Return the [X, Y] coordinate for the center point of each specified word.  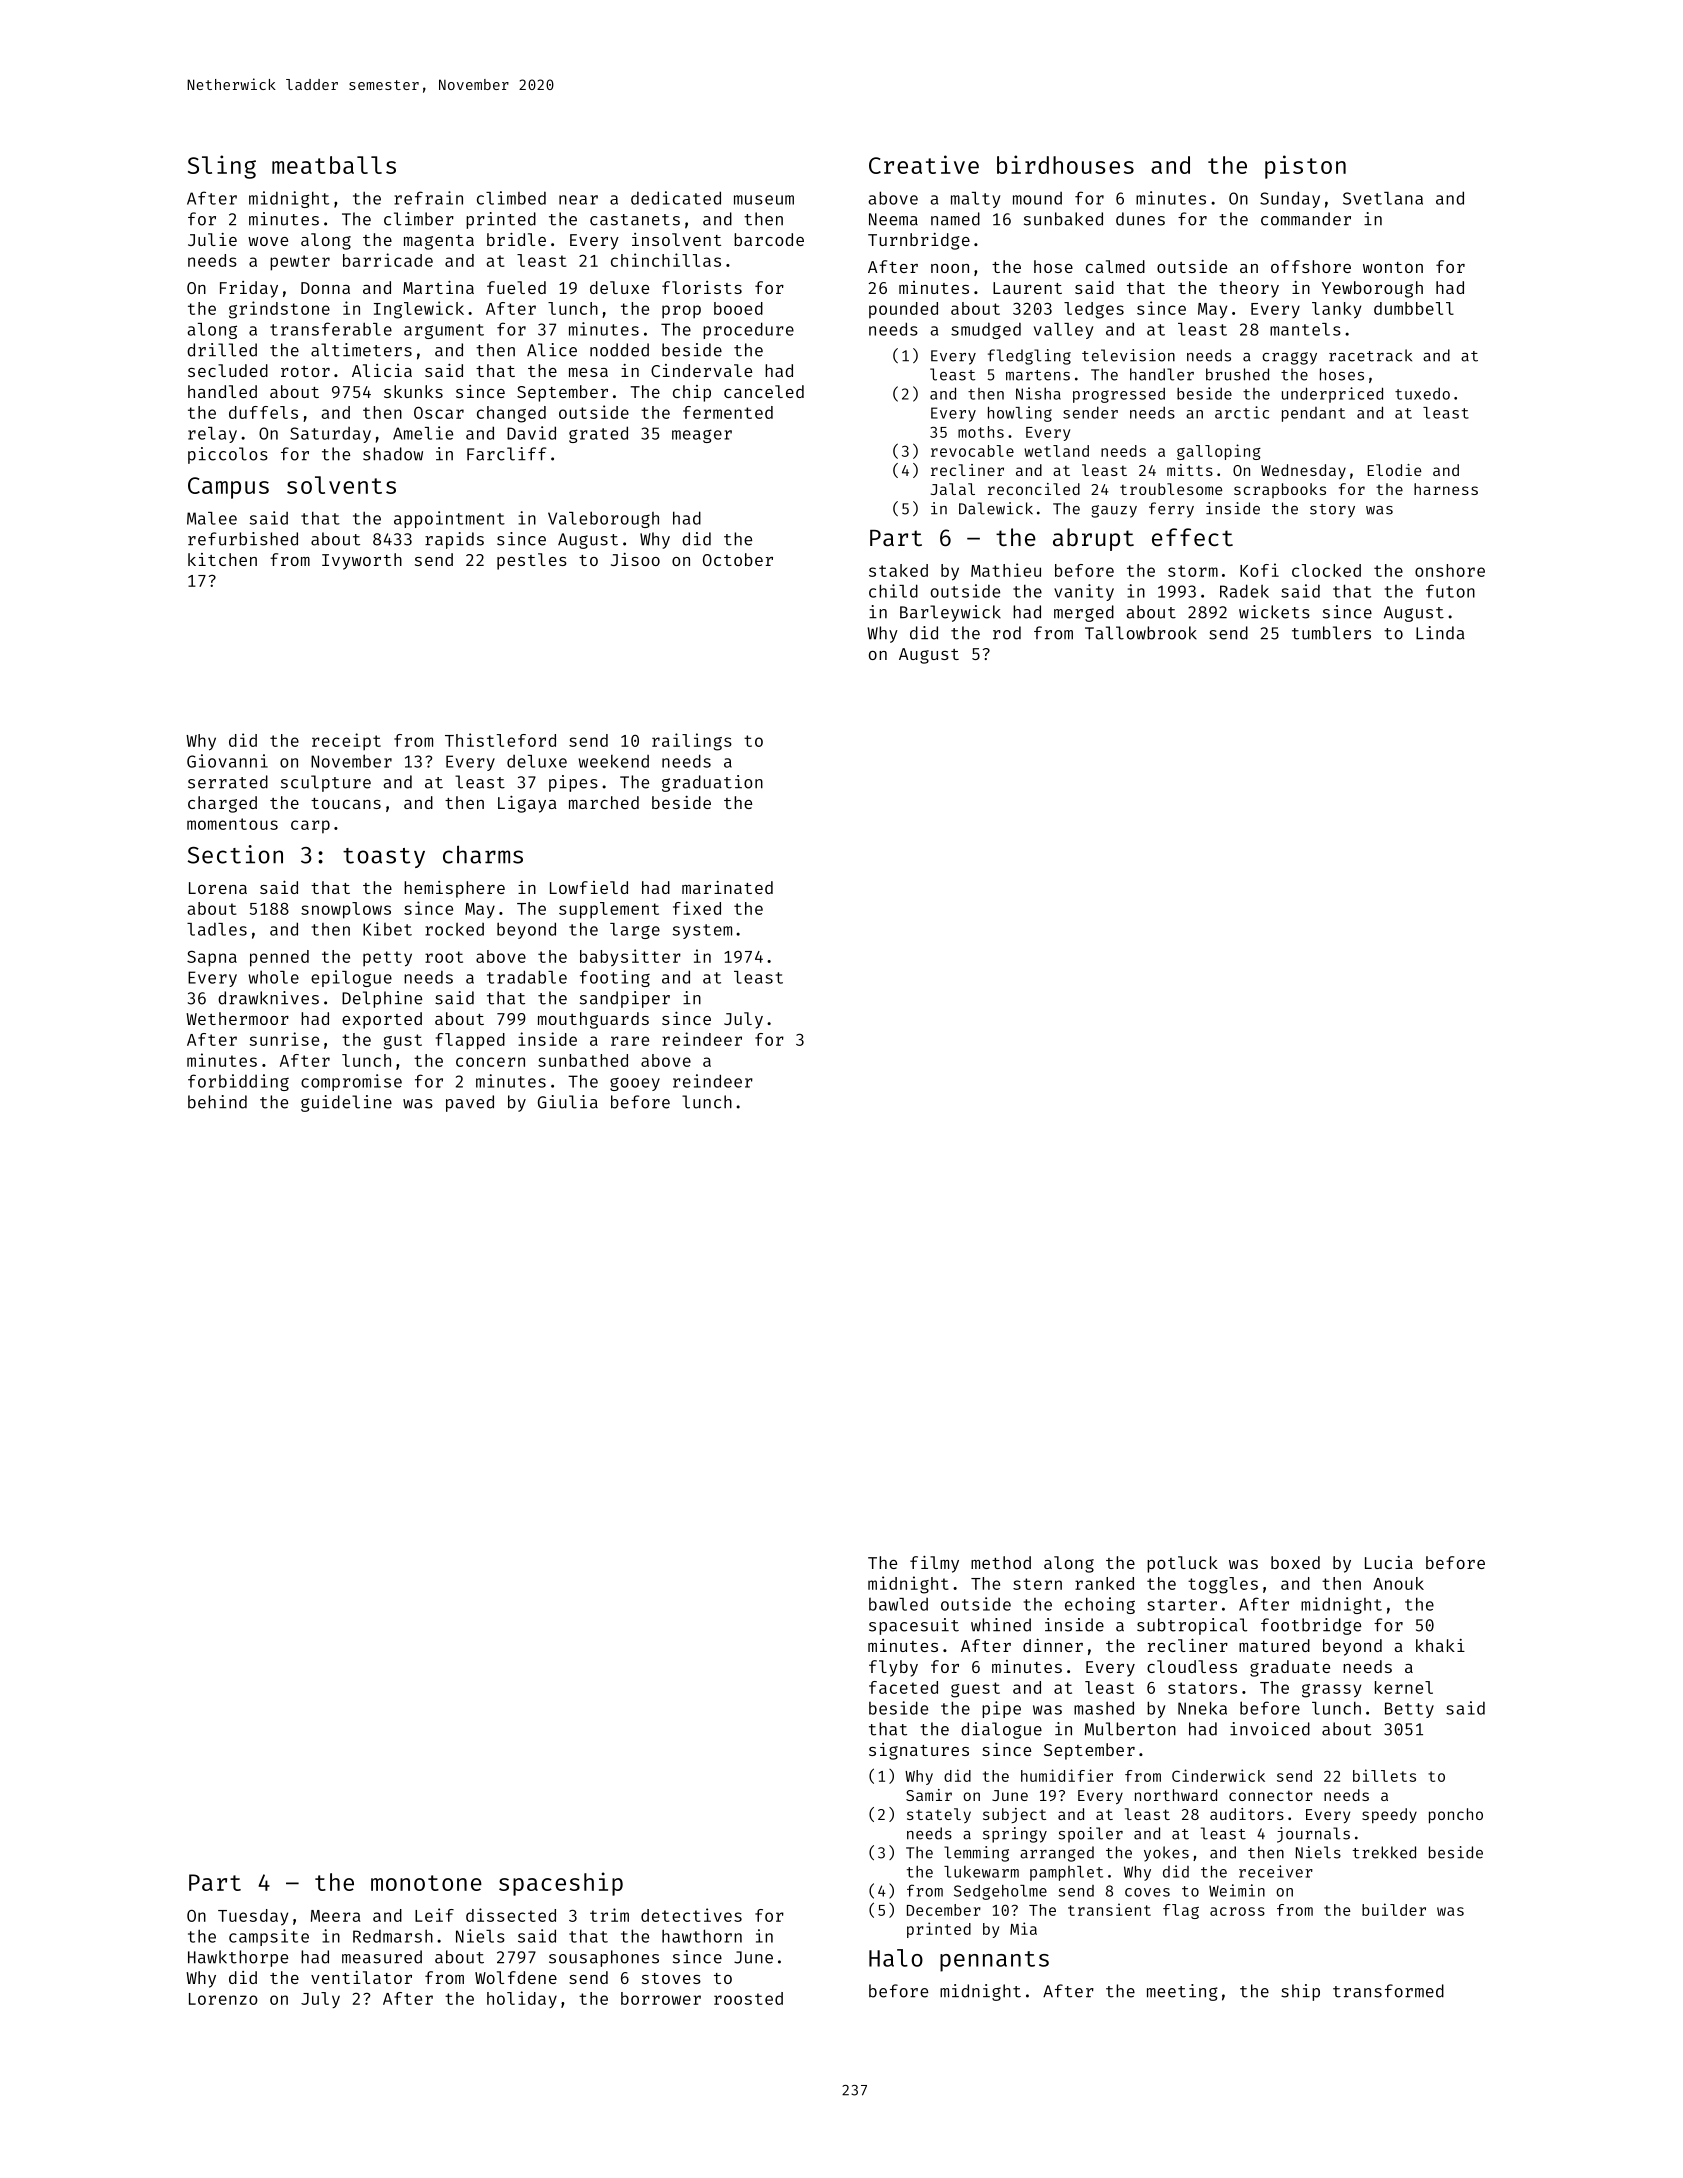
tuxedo [1422, 394]
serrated [228, 782]
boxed [1295, 1562]
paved [470, 1103]
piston [1305, 167]
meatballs [334, 165]
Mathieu [1006, 570]
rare [630, 1041]
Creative [924, 164]
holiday [522, 1999]
